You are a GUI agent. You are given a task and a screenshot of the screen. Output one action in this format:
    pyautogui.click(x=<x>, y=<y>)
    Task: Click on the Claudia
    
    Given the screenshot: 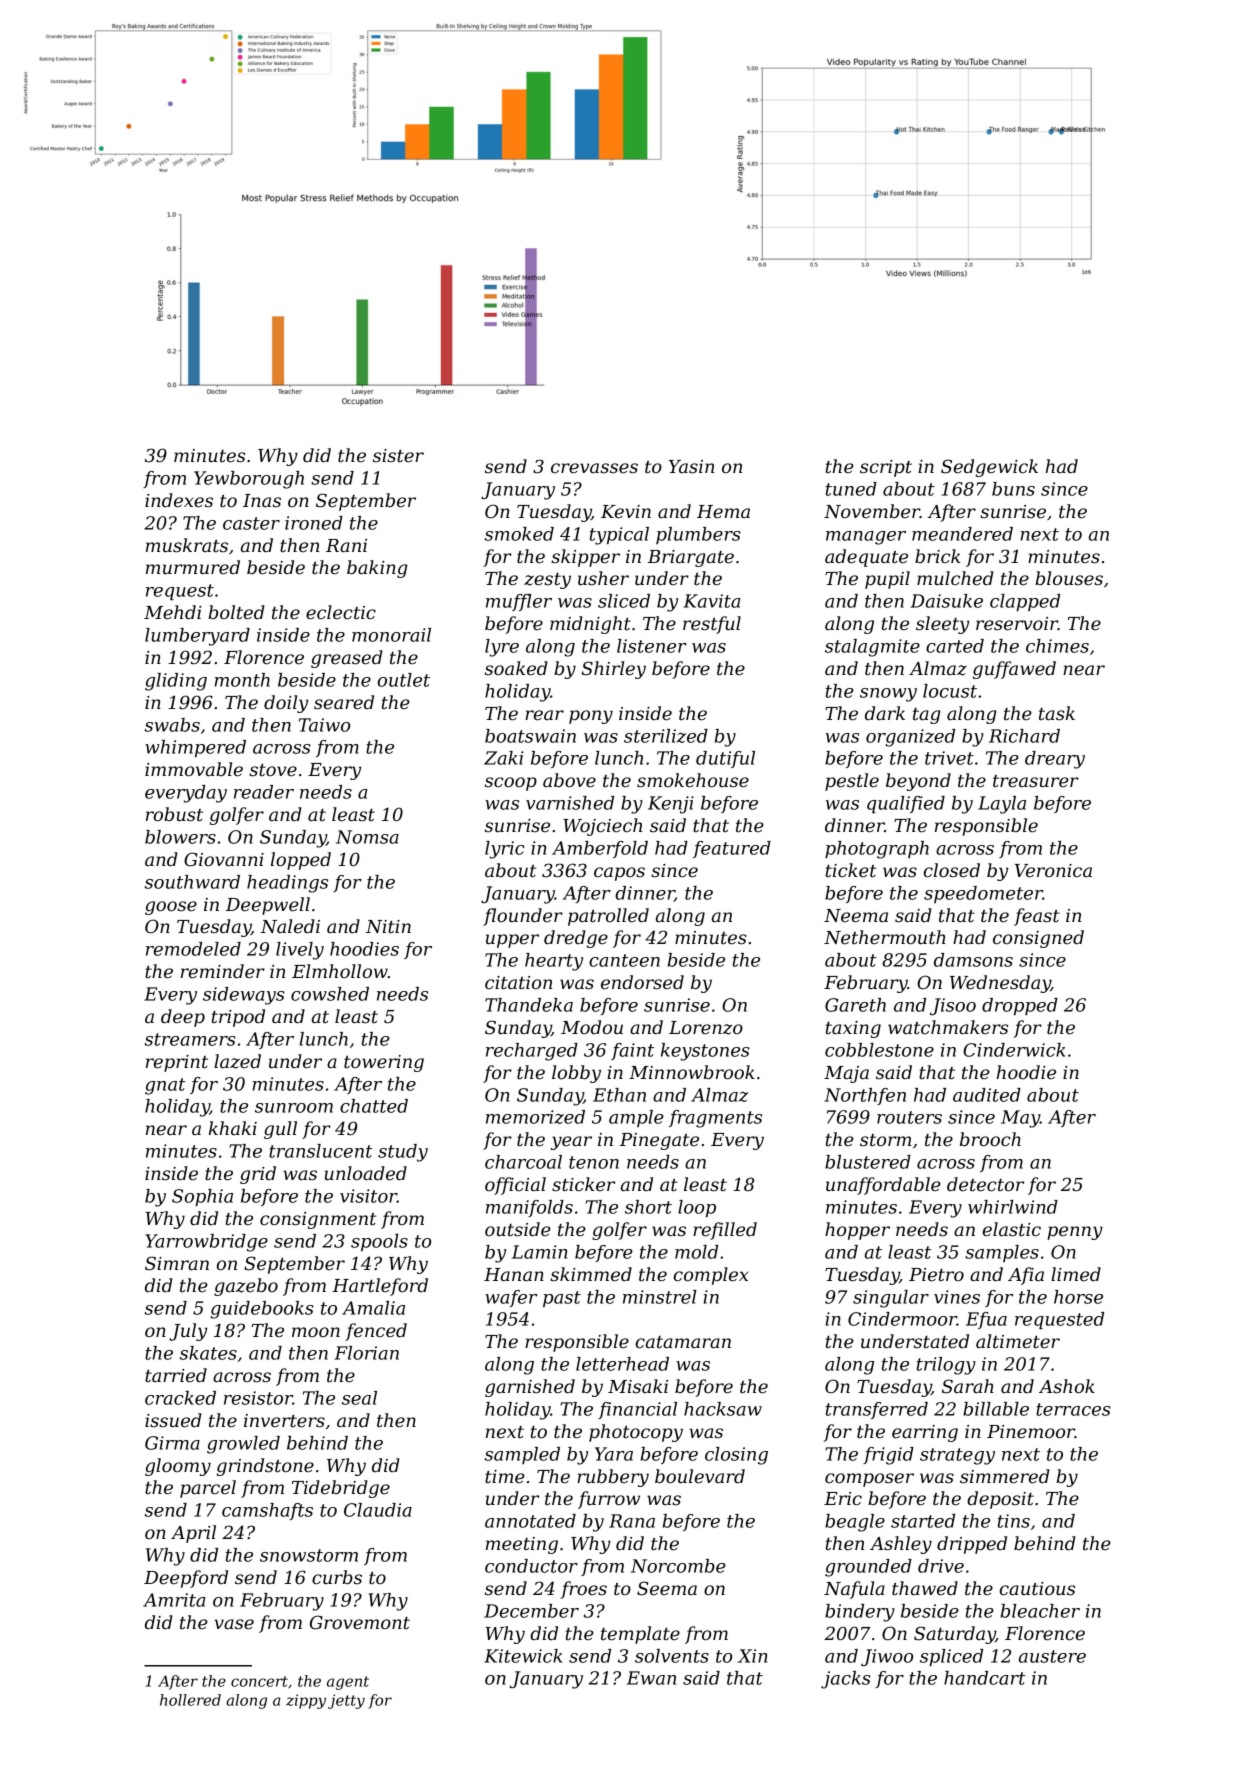 What is the action you would take?
    pyautogui.click(x=378, y=1510)
